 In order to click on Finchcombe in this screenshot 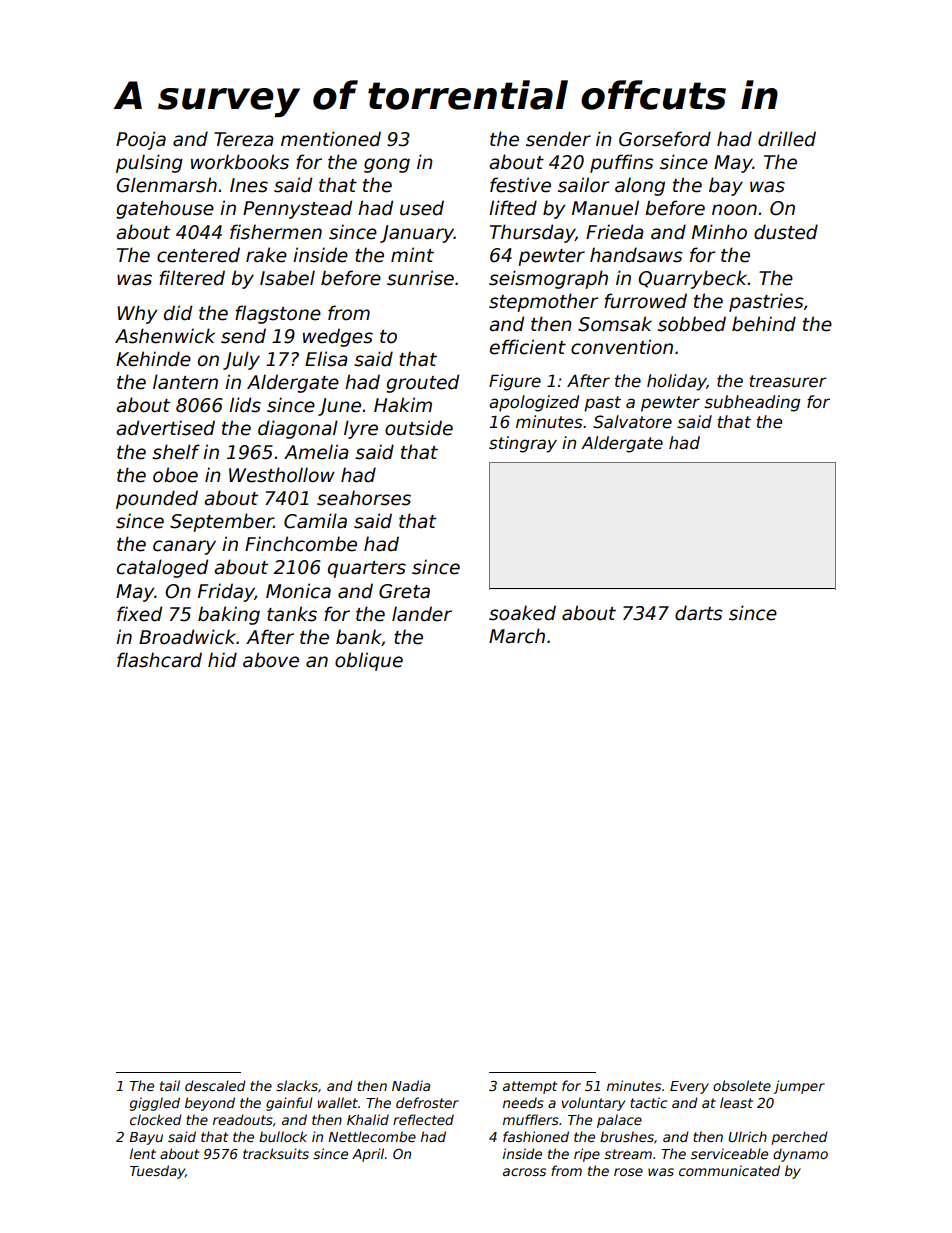, I will do `click(301, 544)`.
